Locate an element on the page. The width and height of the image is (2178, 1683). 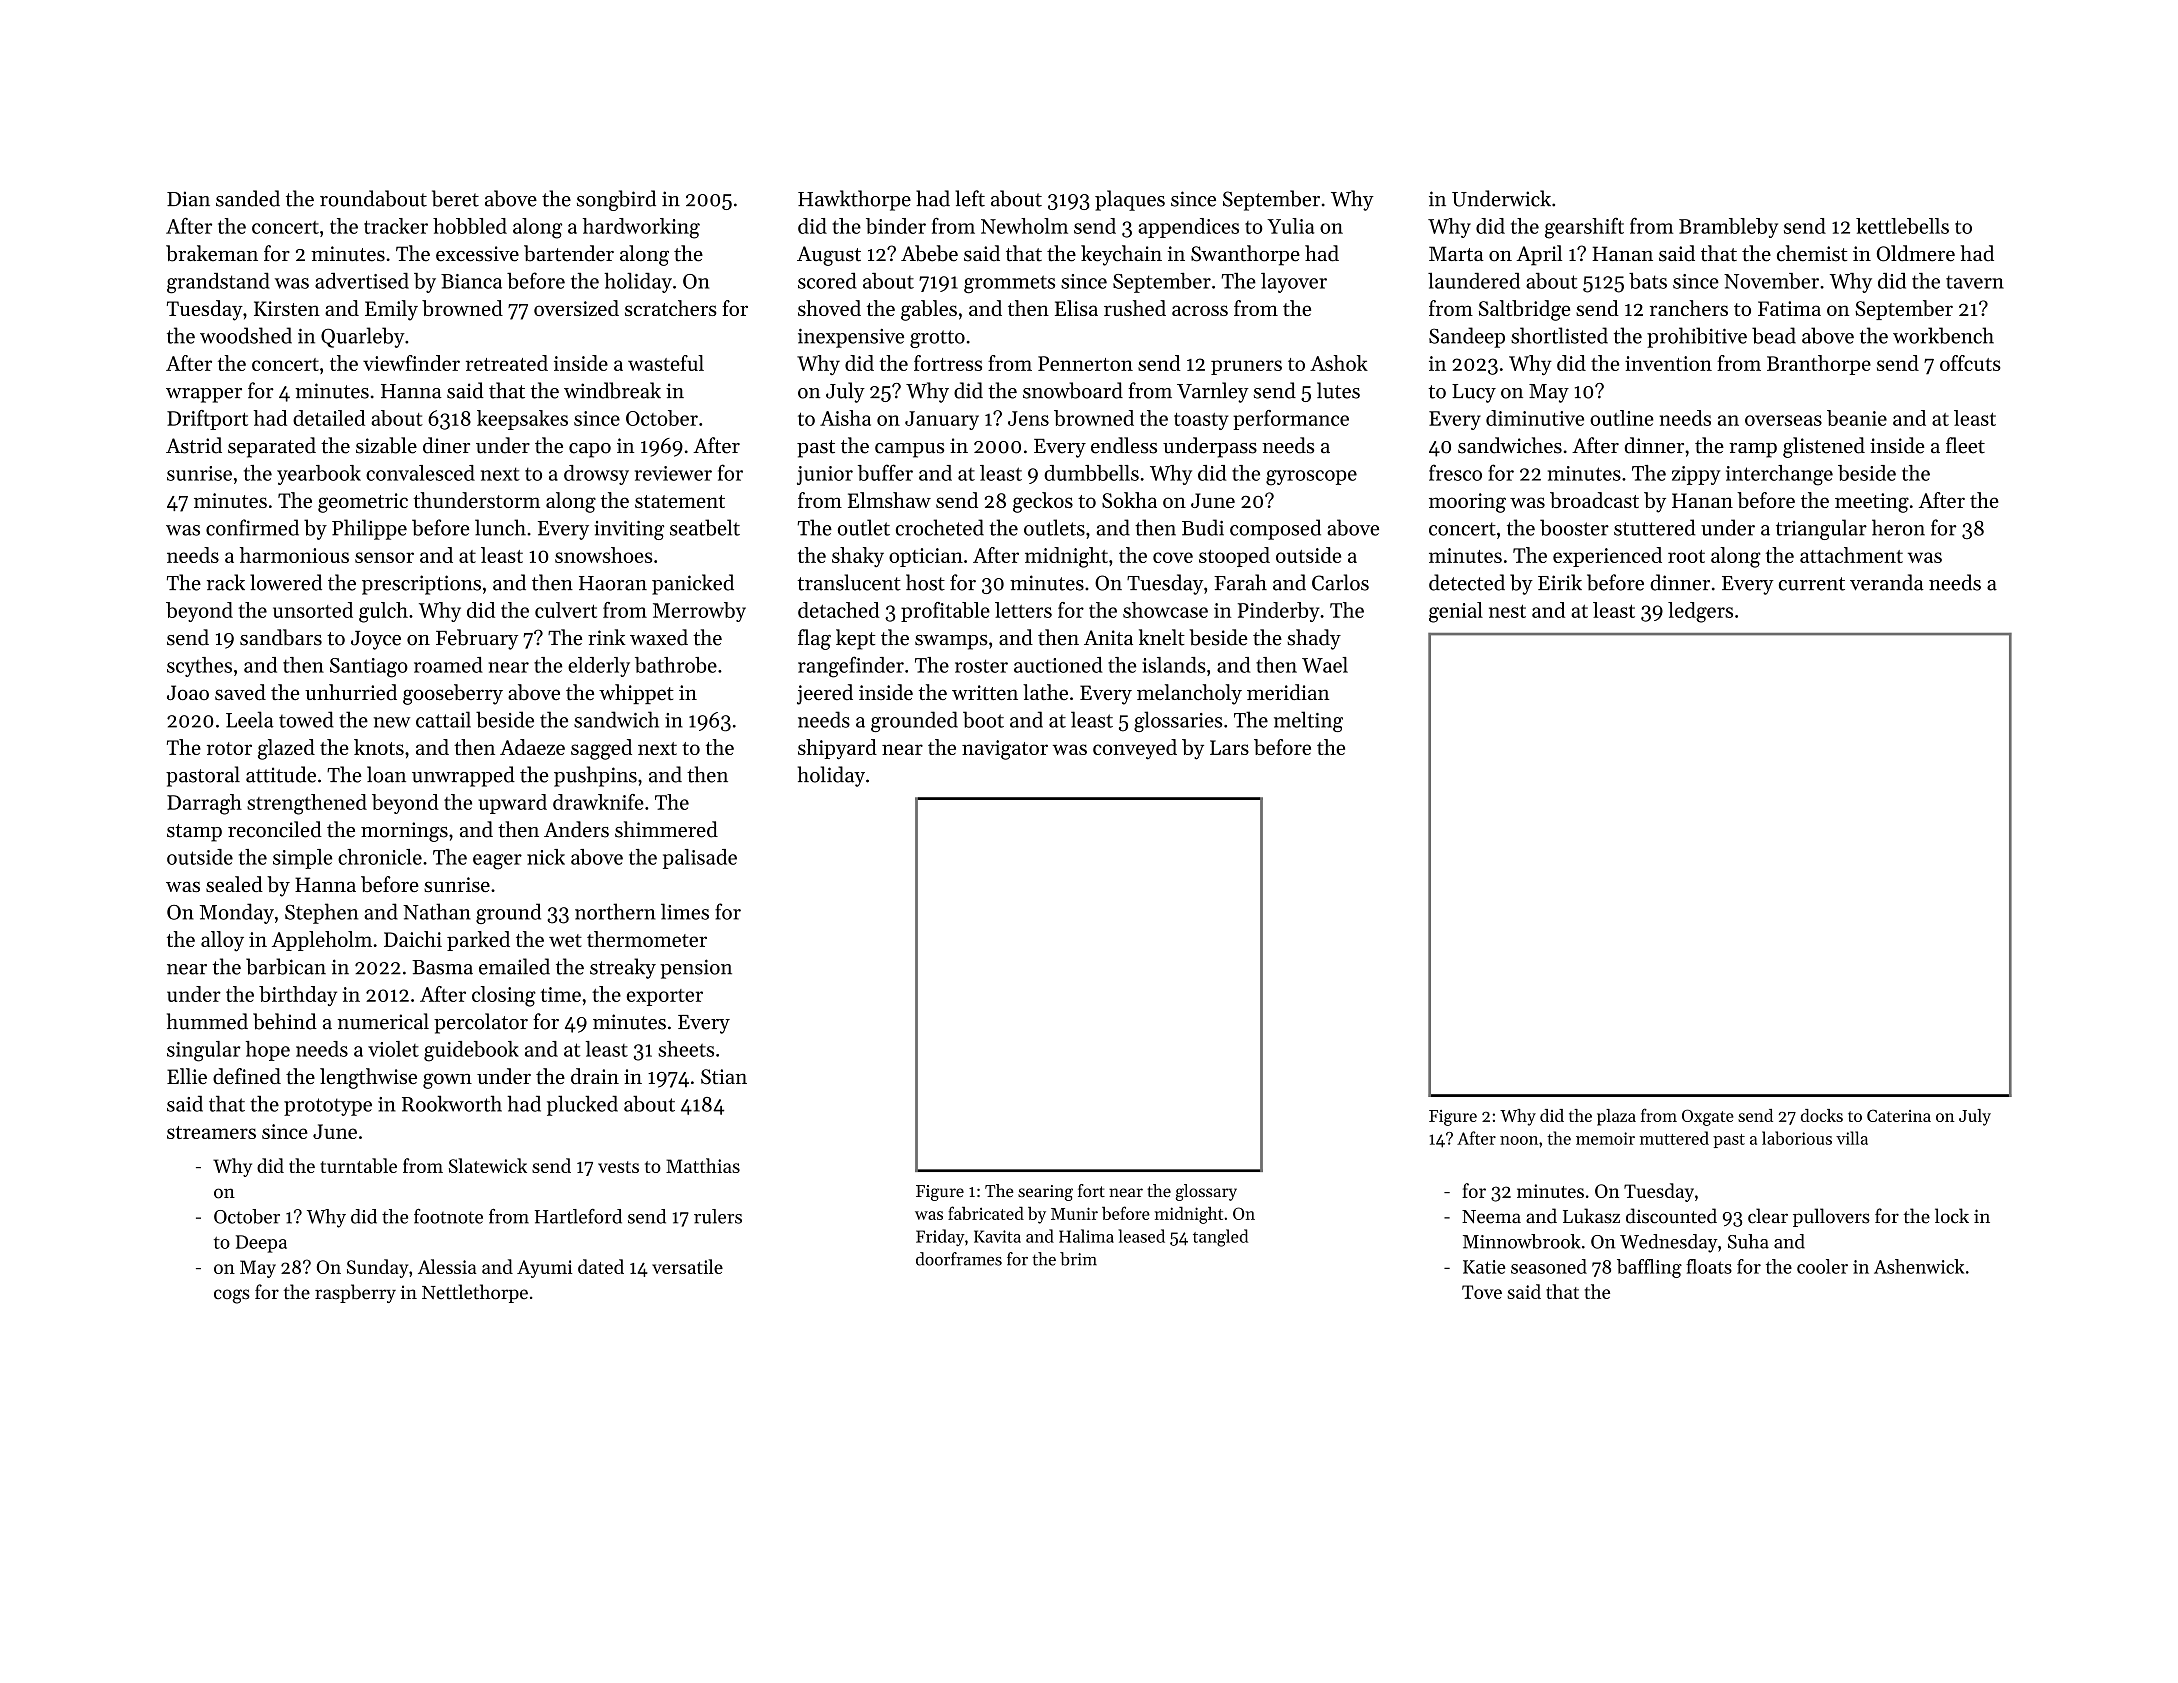
tangled is located at coordinates (1220, 1238).
